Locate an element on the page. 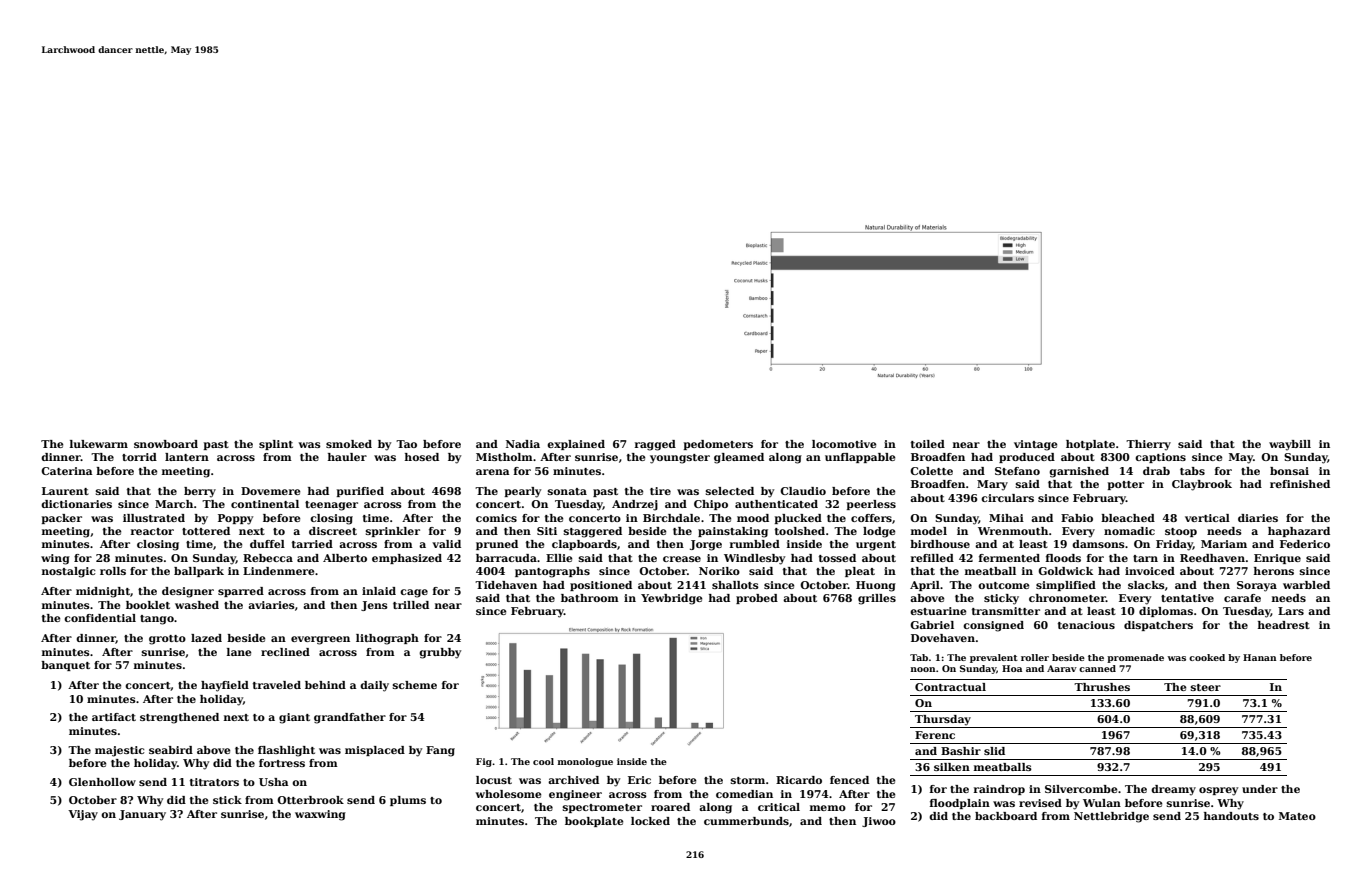 This document has height=887, width=1372. Otterbrook is located at coordinates (310, 800).
